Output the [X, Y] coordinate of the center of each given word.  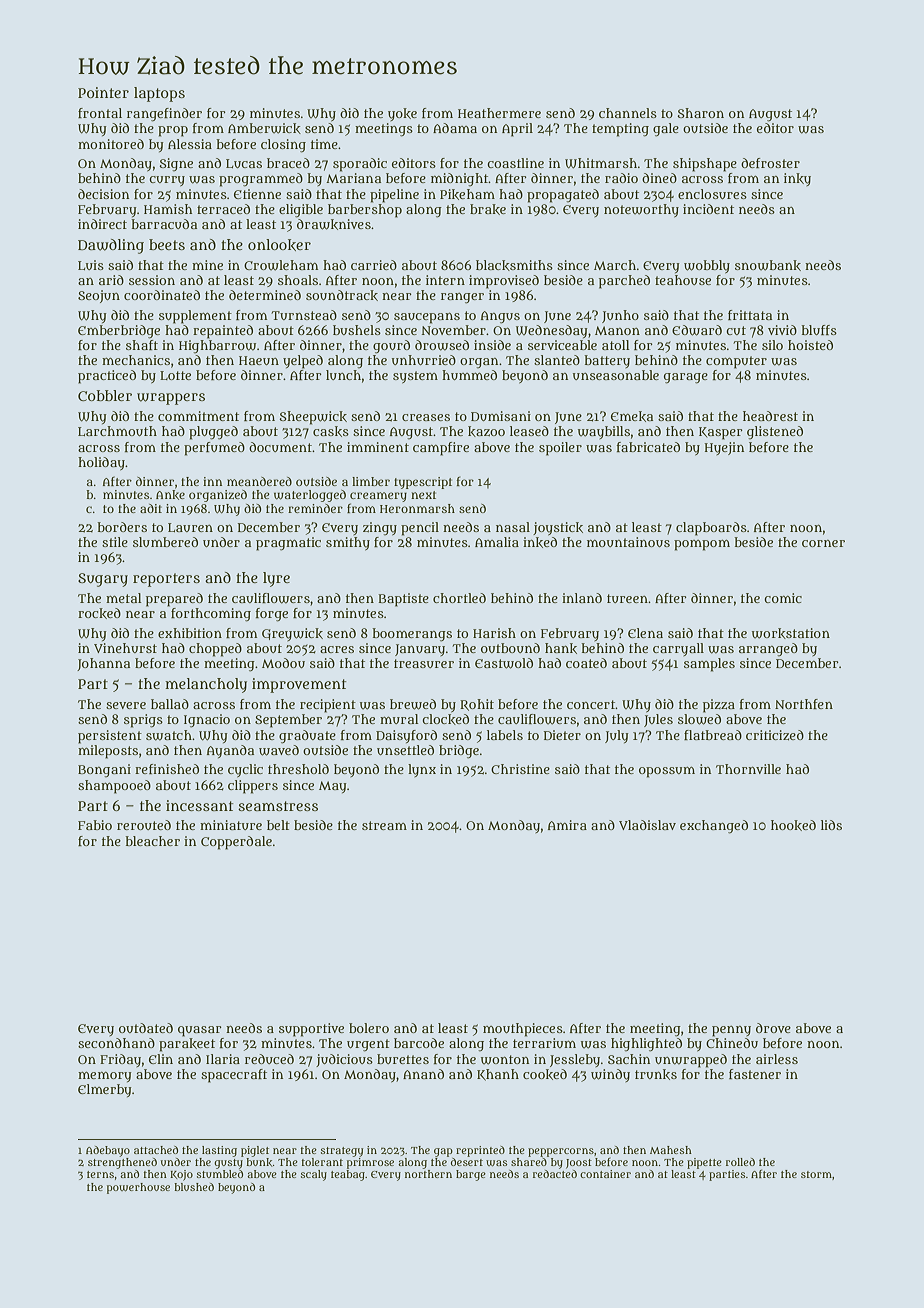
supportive [311, 1030]
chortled [459, 598]
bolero [369, 1028]
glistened [775, 432]
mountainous [628, 542]
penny [731, 1031]
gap [443, 1152]
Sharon [700, 113]
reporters [166, 580]
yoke [402, 114]
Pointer [103, 92]
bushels [357, 330]
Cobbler [105, 395]
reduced [269, 1059]
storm [816, 1174]
